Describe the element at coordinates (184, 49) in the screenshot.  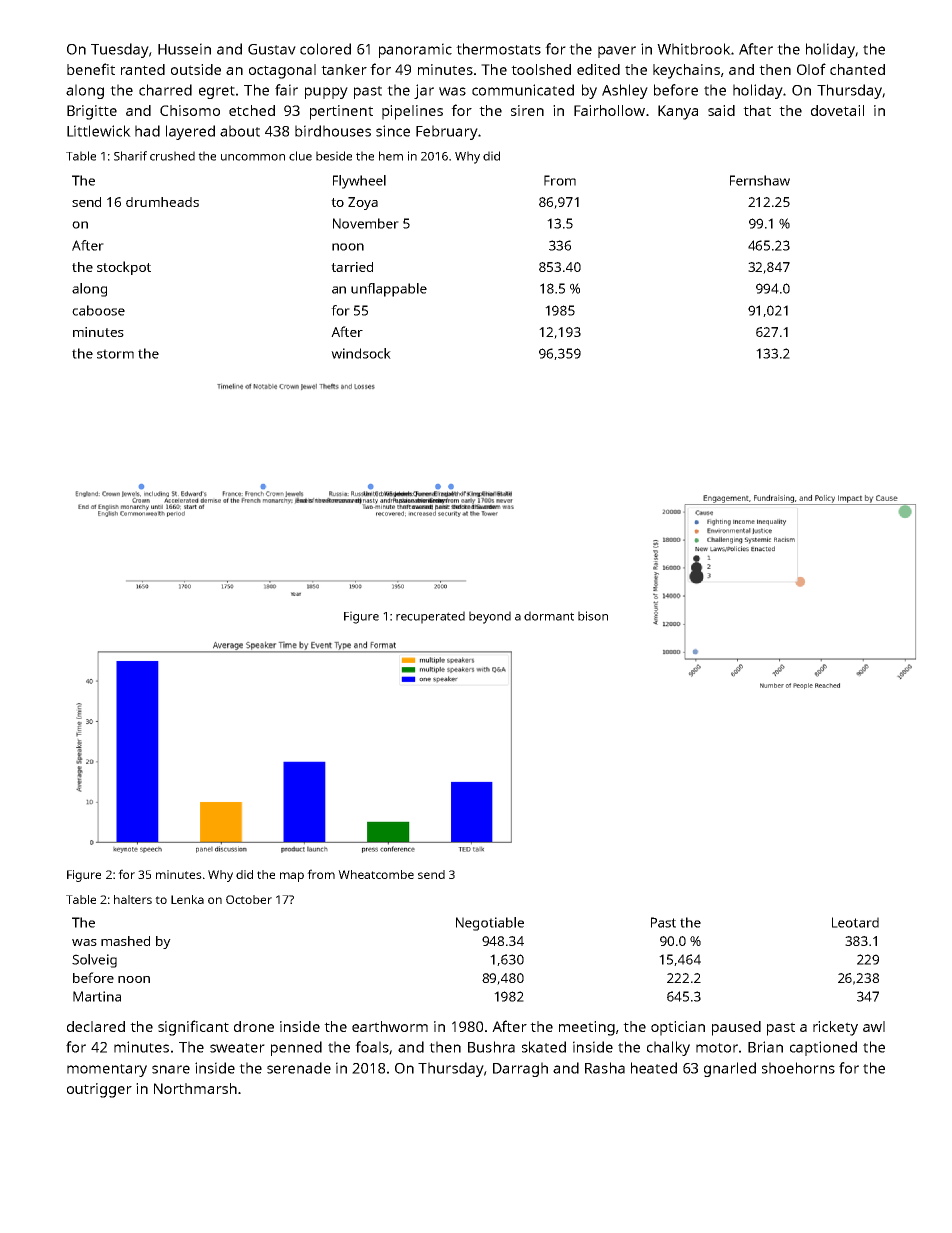
I see `Hussein` at that location.
